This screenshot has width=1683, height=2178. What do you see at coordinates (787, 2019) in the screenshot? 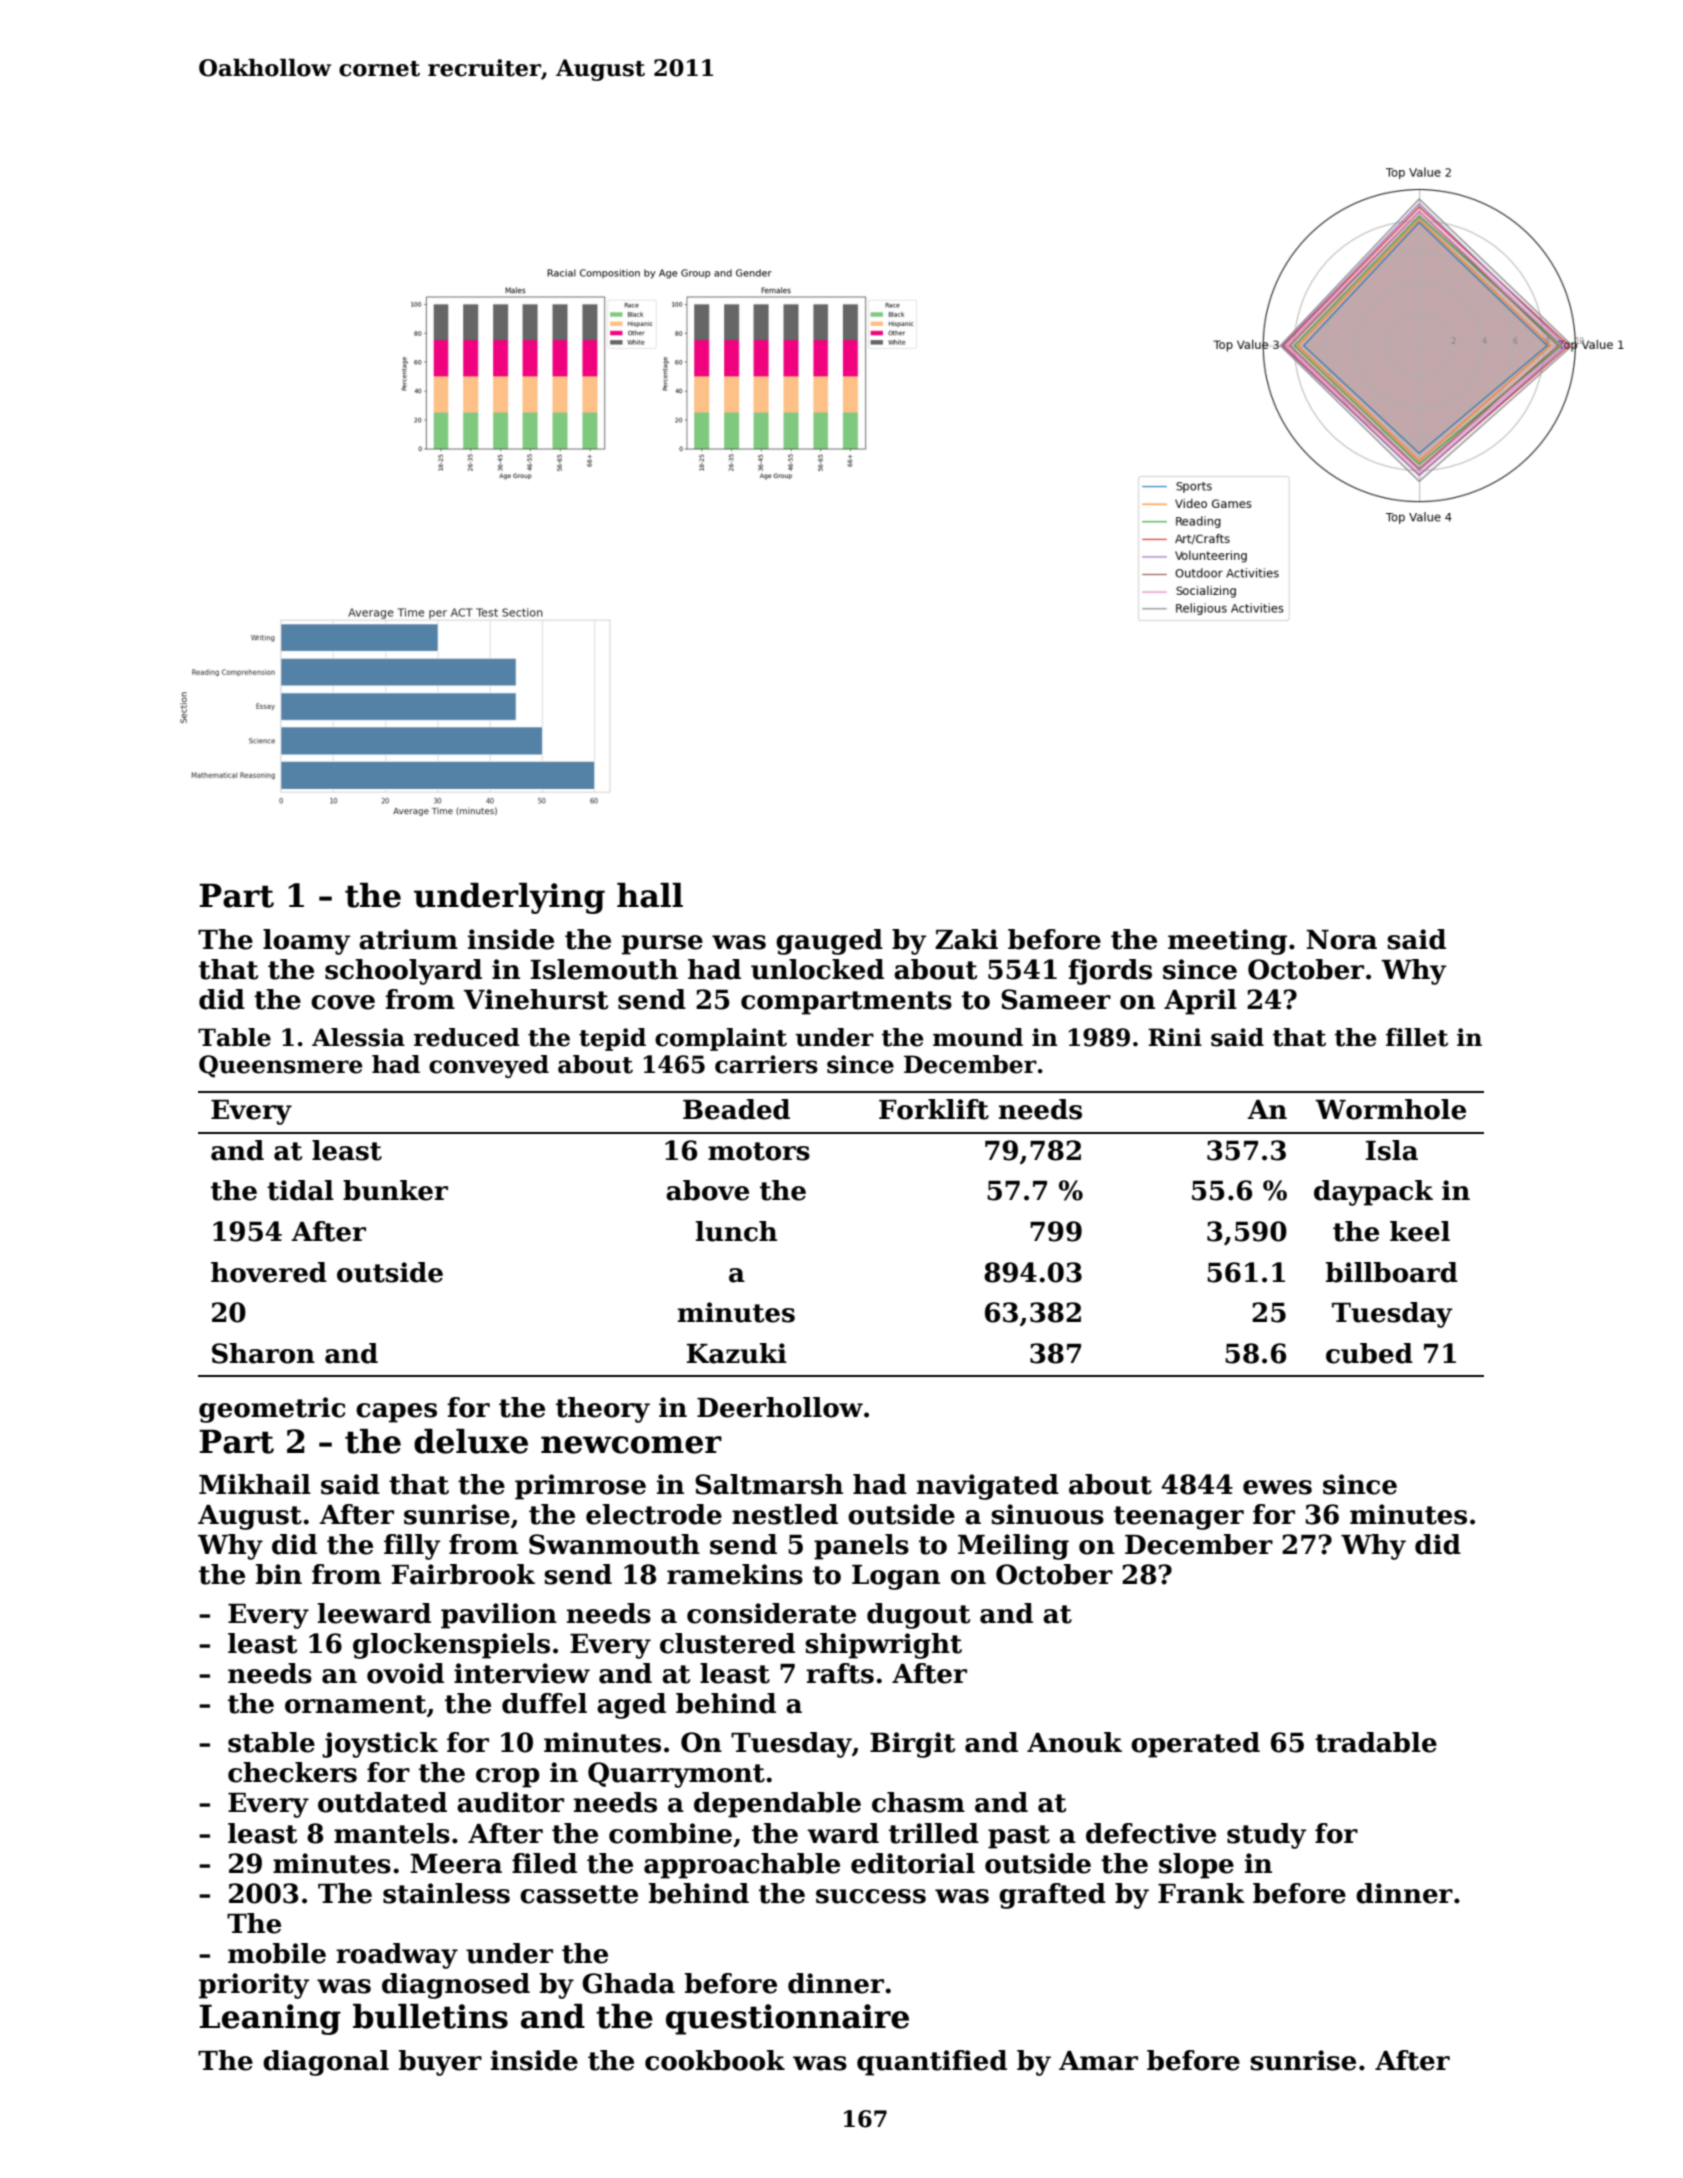
I see `questionnaire` at bounding box center [787, 2019].
